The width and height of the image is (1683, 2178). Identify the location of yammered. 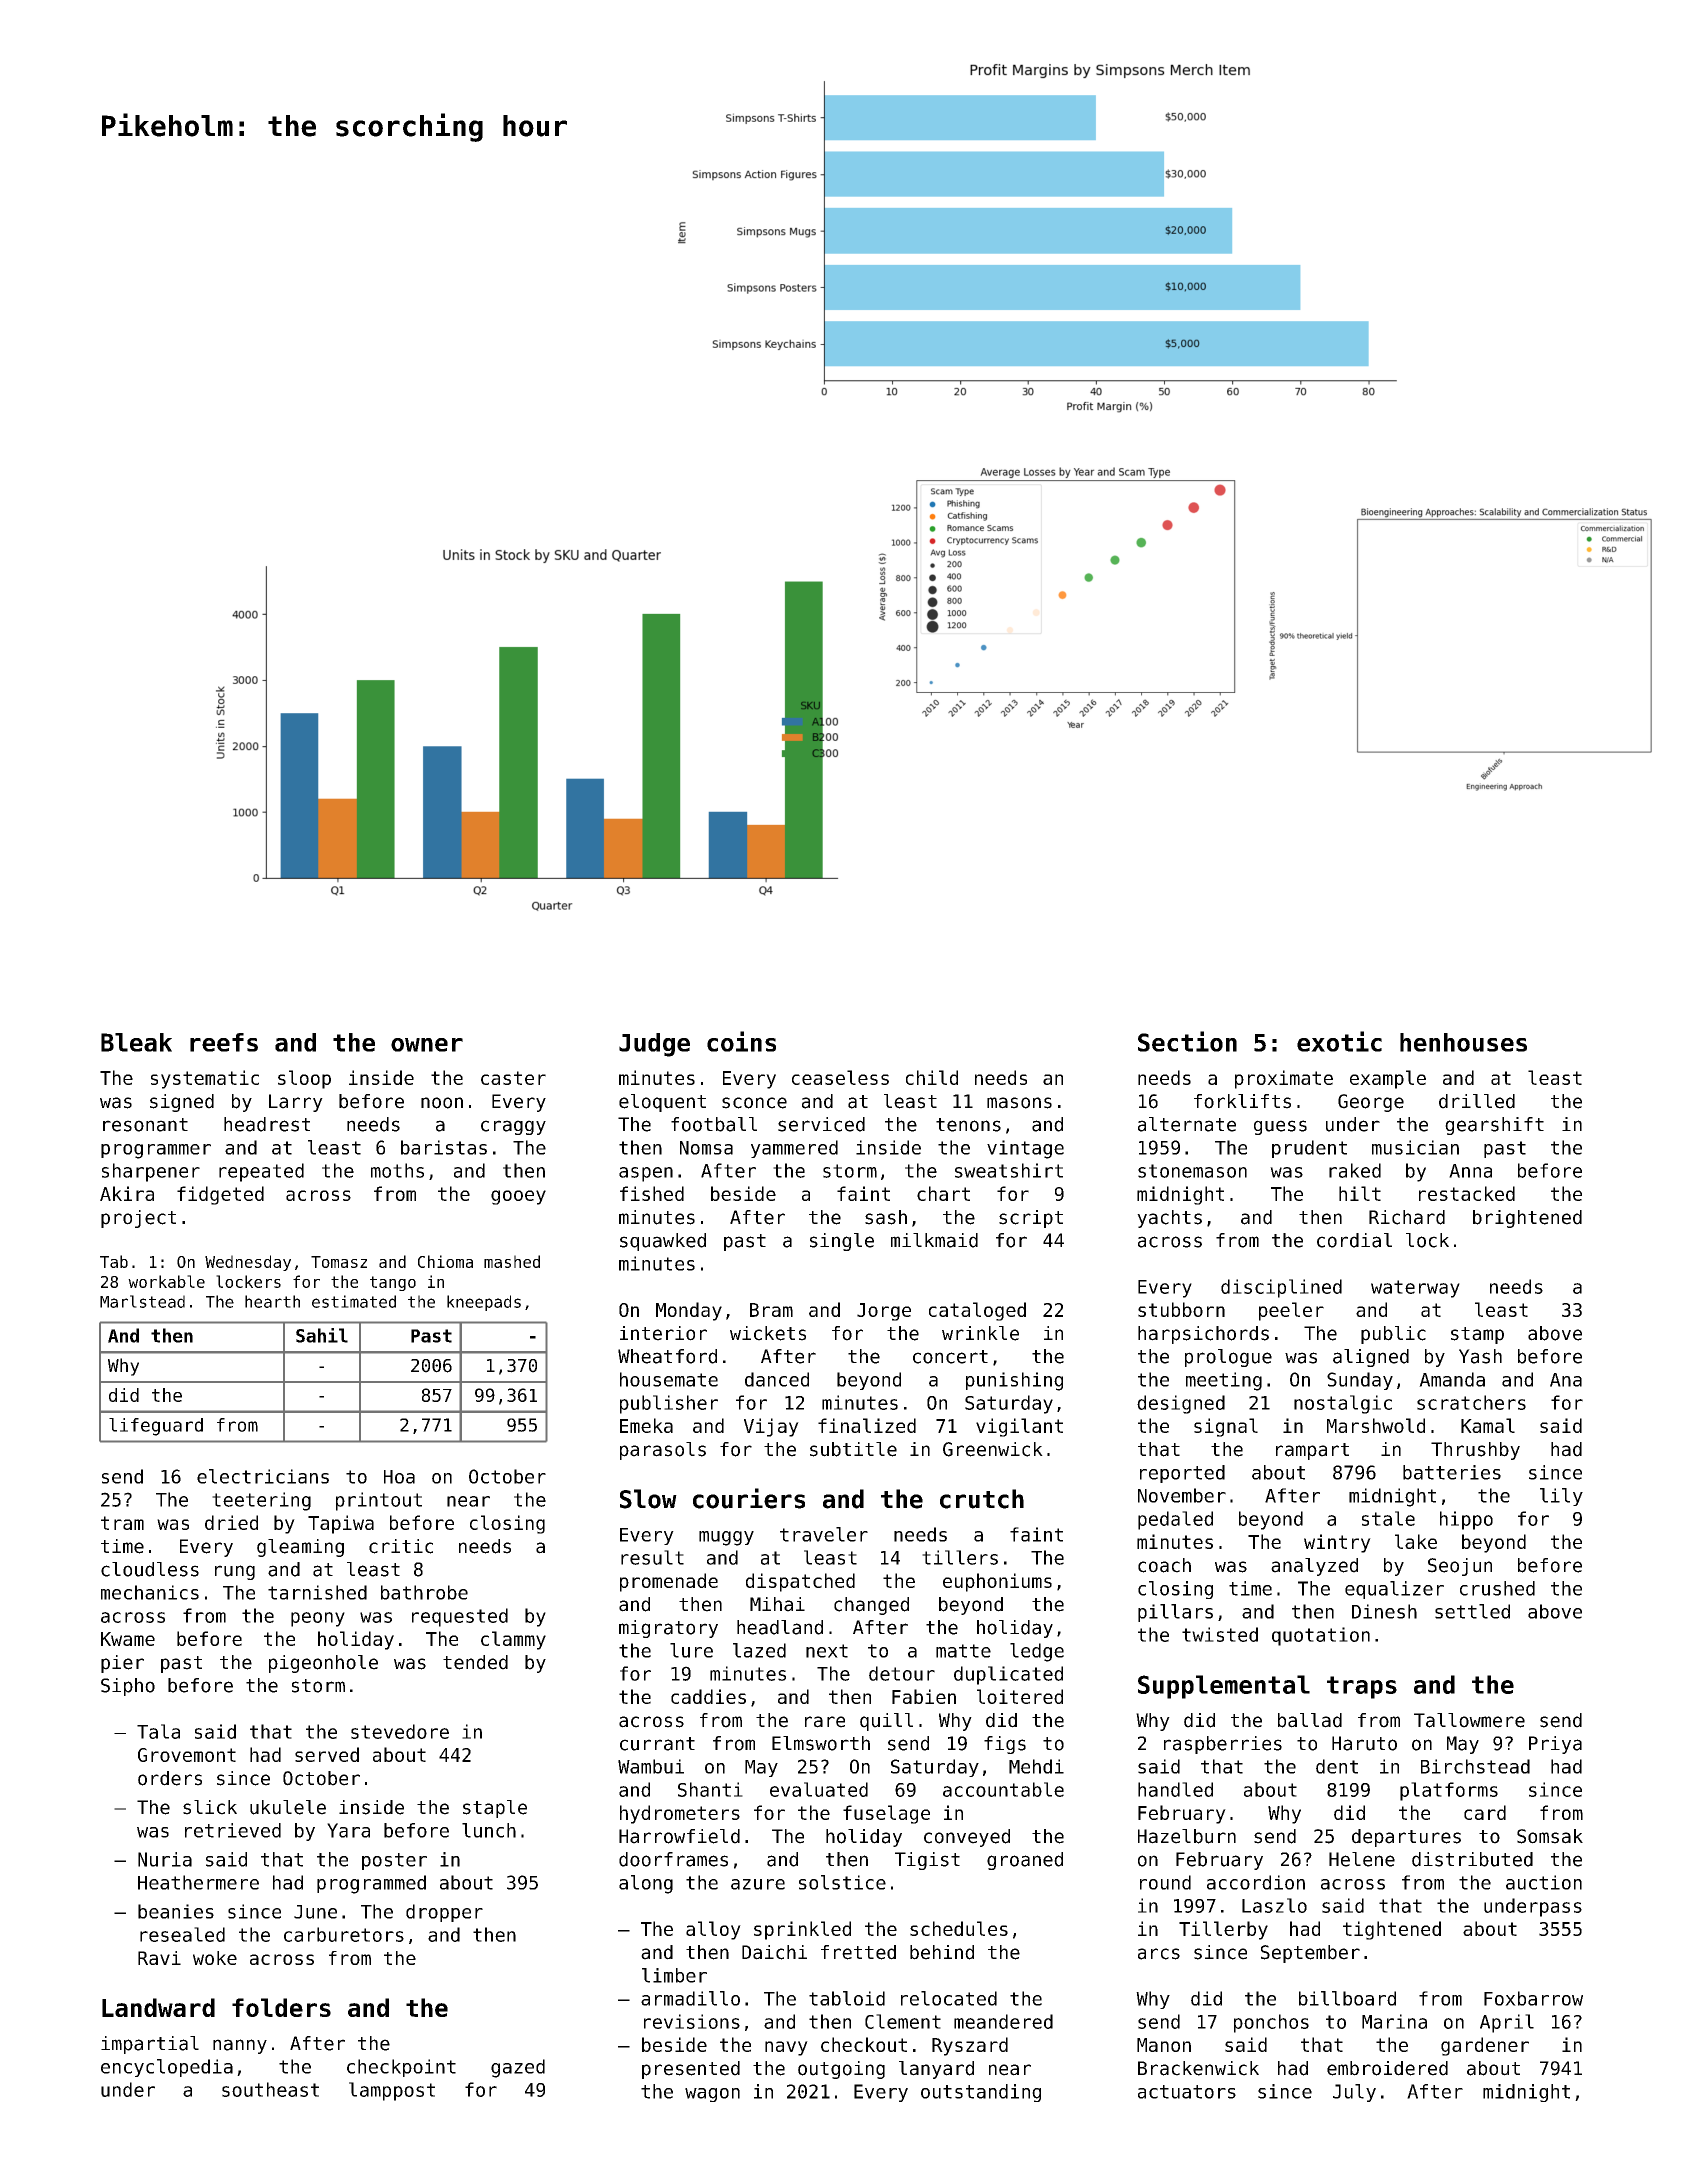
(794, 1149).
